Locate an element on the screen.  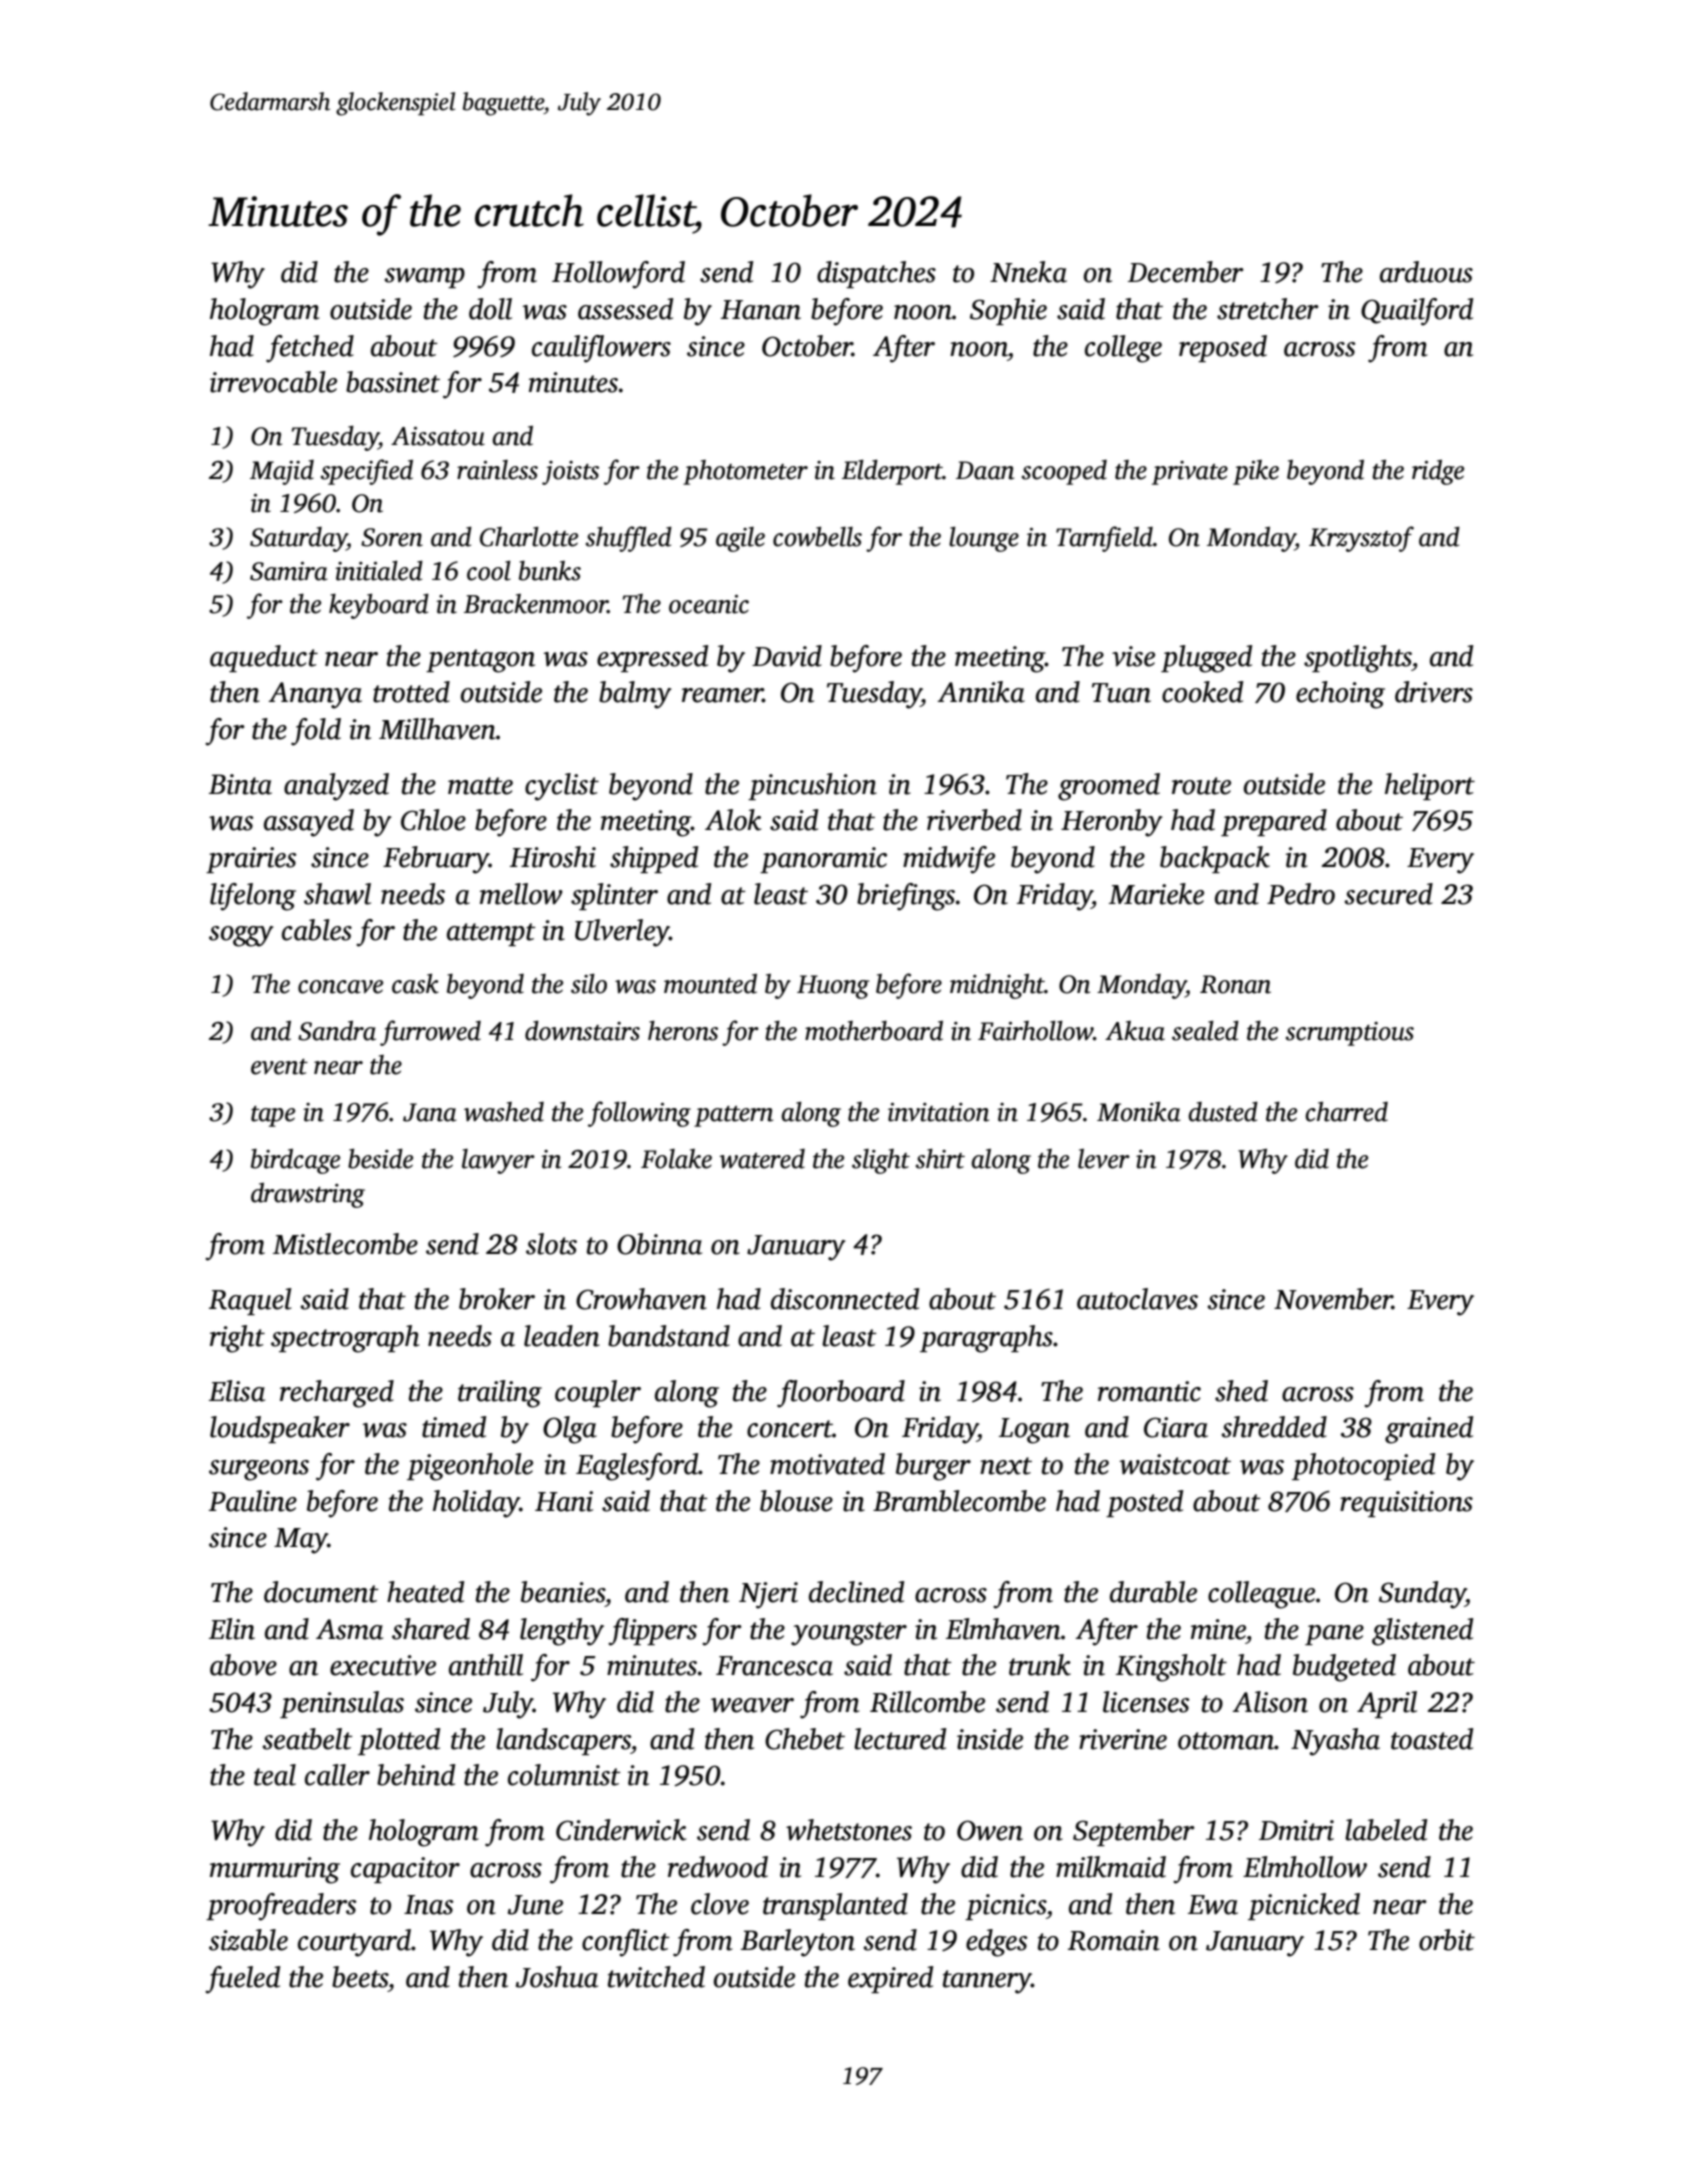
dispatches is located at coordinates (876, 274).
